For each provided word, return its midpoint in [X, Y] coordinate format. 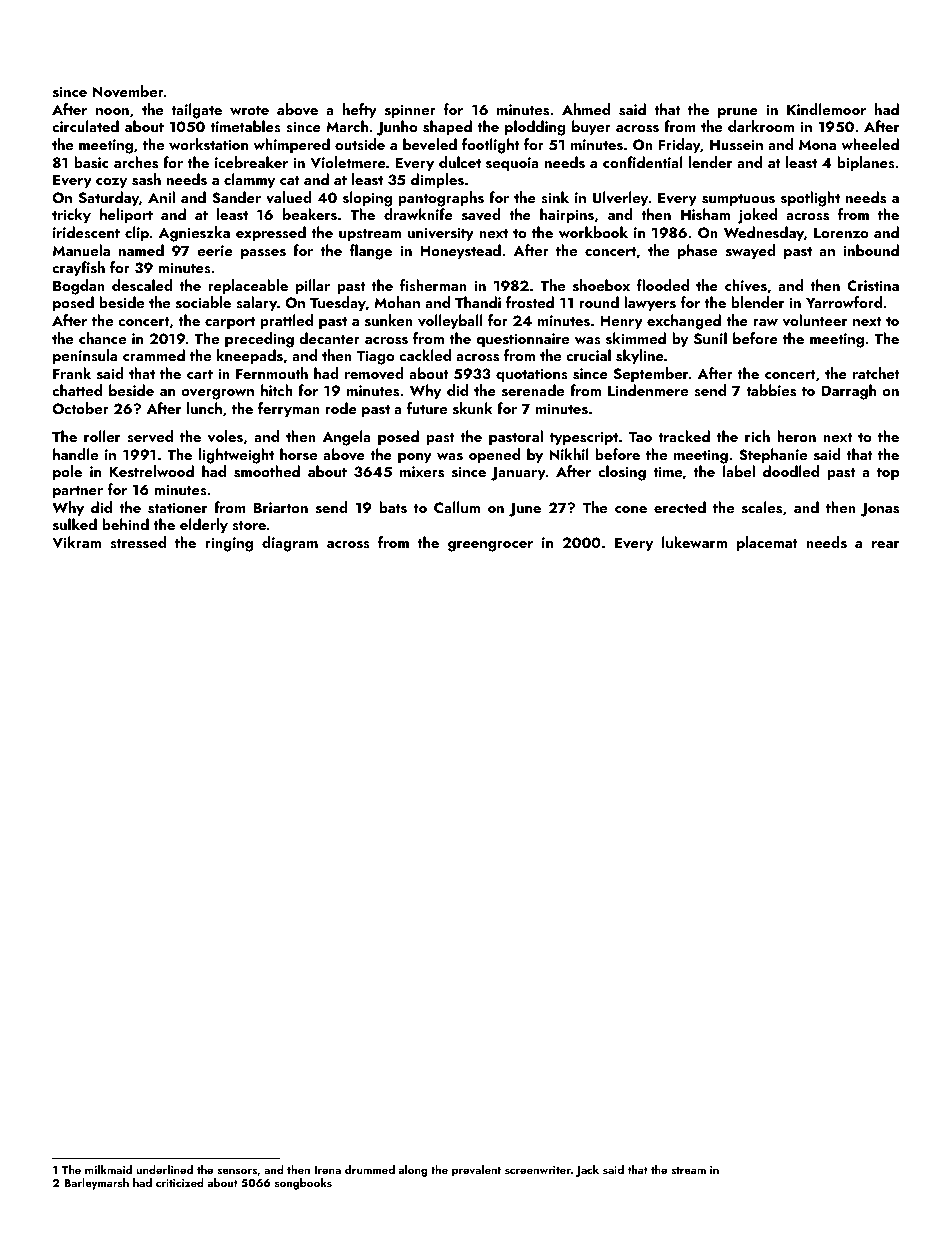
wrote [249, 110]
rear [886, 544]
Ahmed [586, 109]
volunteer [815, 320]
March [347, 126]
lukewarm [694, 542]
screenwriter [538, 1170]
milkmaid [108, 1169]
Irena [328, 1170]
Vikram [76, 542]
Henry [621, 322]
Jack [587, 1171]
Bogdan [79, 287]
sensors [237, 1171]
